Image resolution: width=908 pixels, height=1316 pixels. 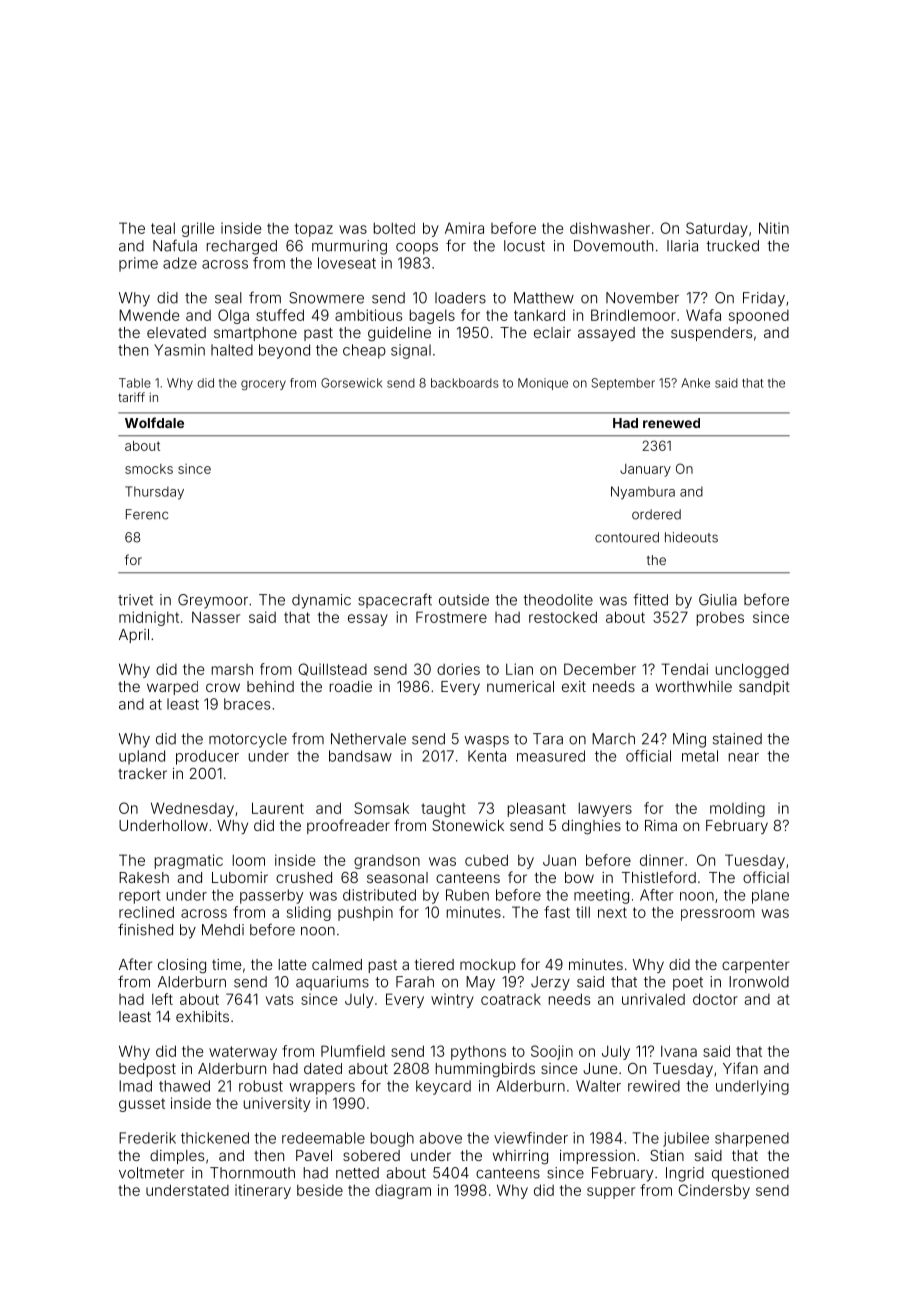 I want to click on outside, so click(x=464, y=600).
